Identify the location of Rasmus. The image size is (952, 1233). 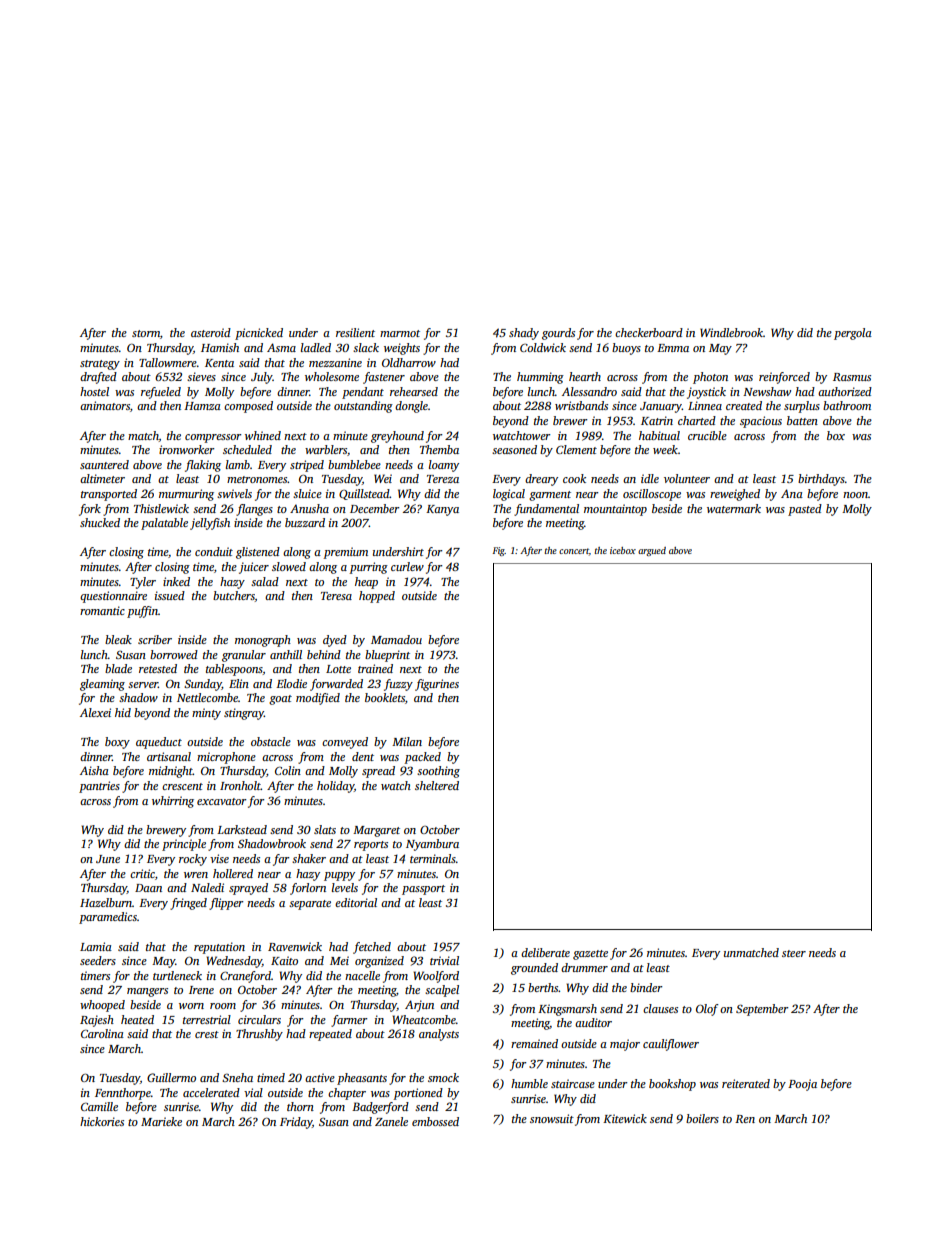
(852, 377).
